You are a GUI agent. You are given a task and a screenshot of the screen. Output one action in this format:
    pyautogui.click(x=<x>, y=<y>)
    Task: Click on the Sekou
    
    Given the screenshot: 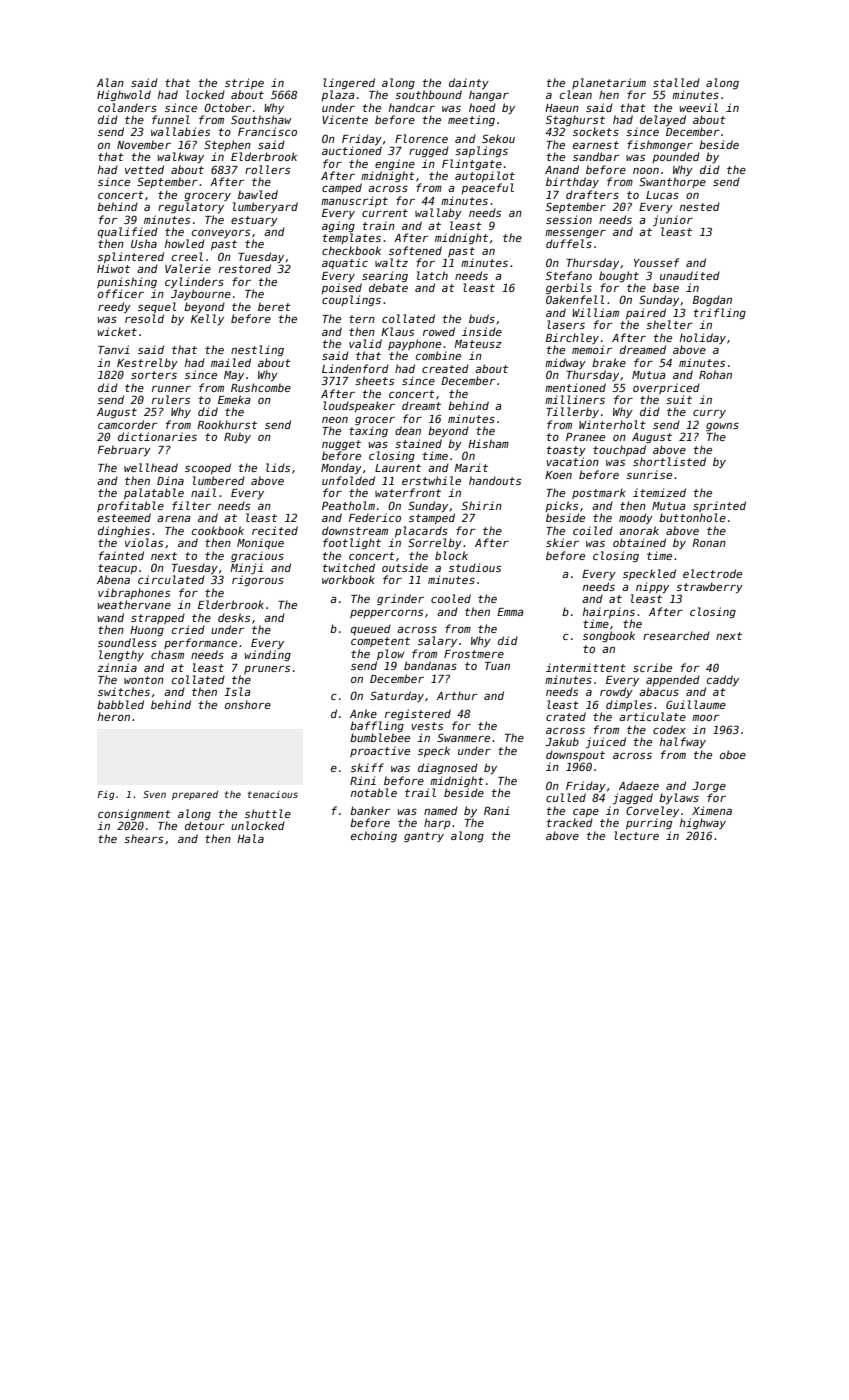 What is the action you would take?
    pyautogui.click(x=498, y=138)
